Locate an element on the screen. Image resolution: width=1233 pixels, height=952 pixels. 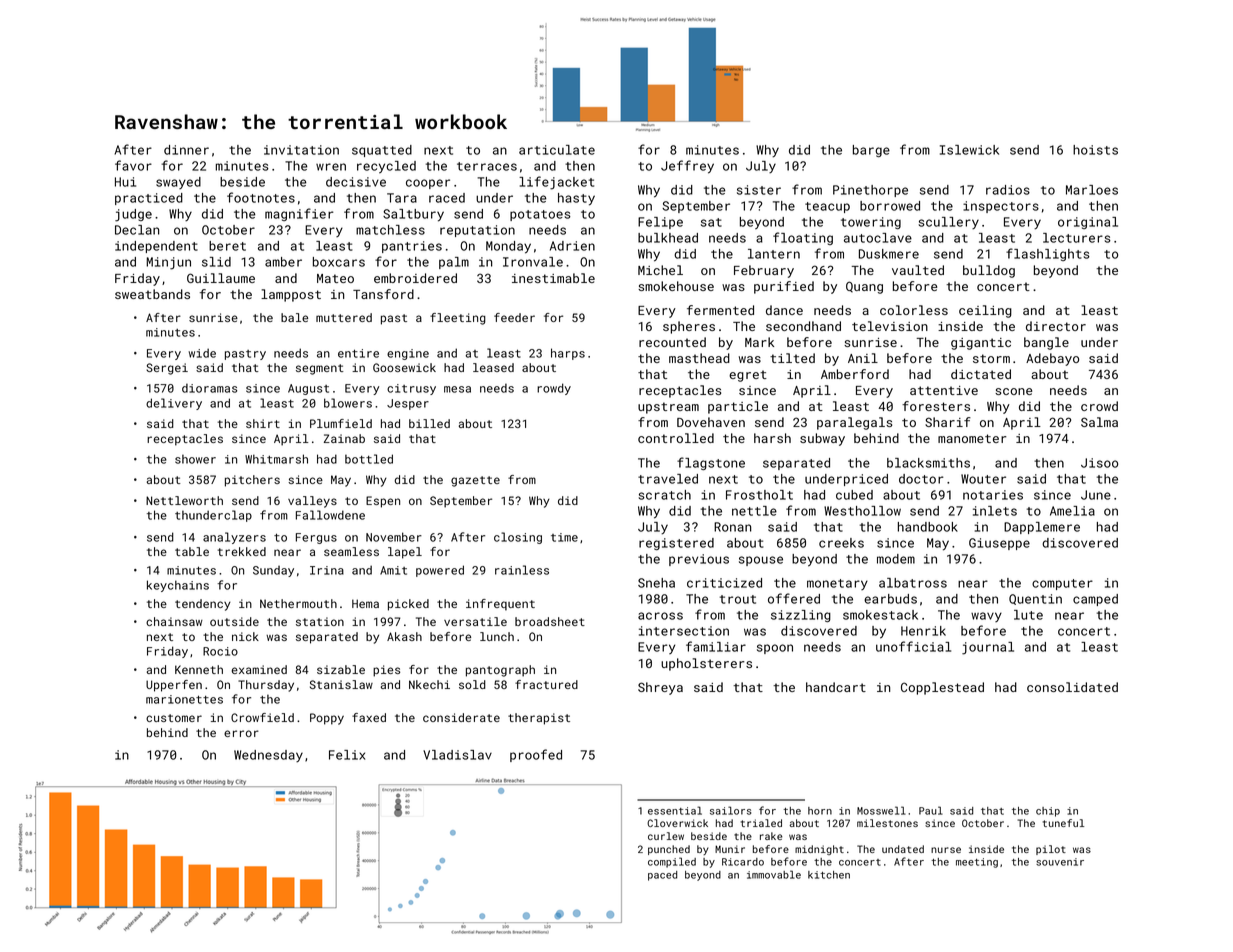
souvenir is located at coordinates (1060, 862).
